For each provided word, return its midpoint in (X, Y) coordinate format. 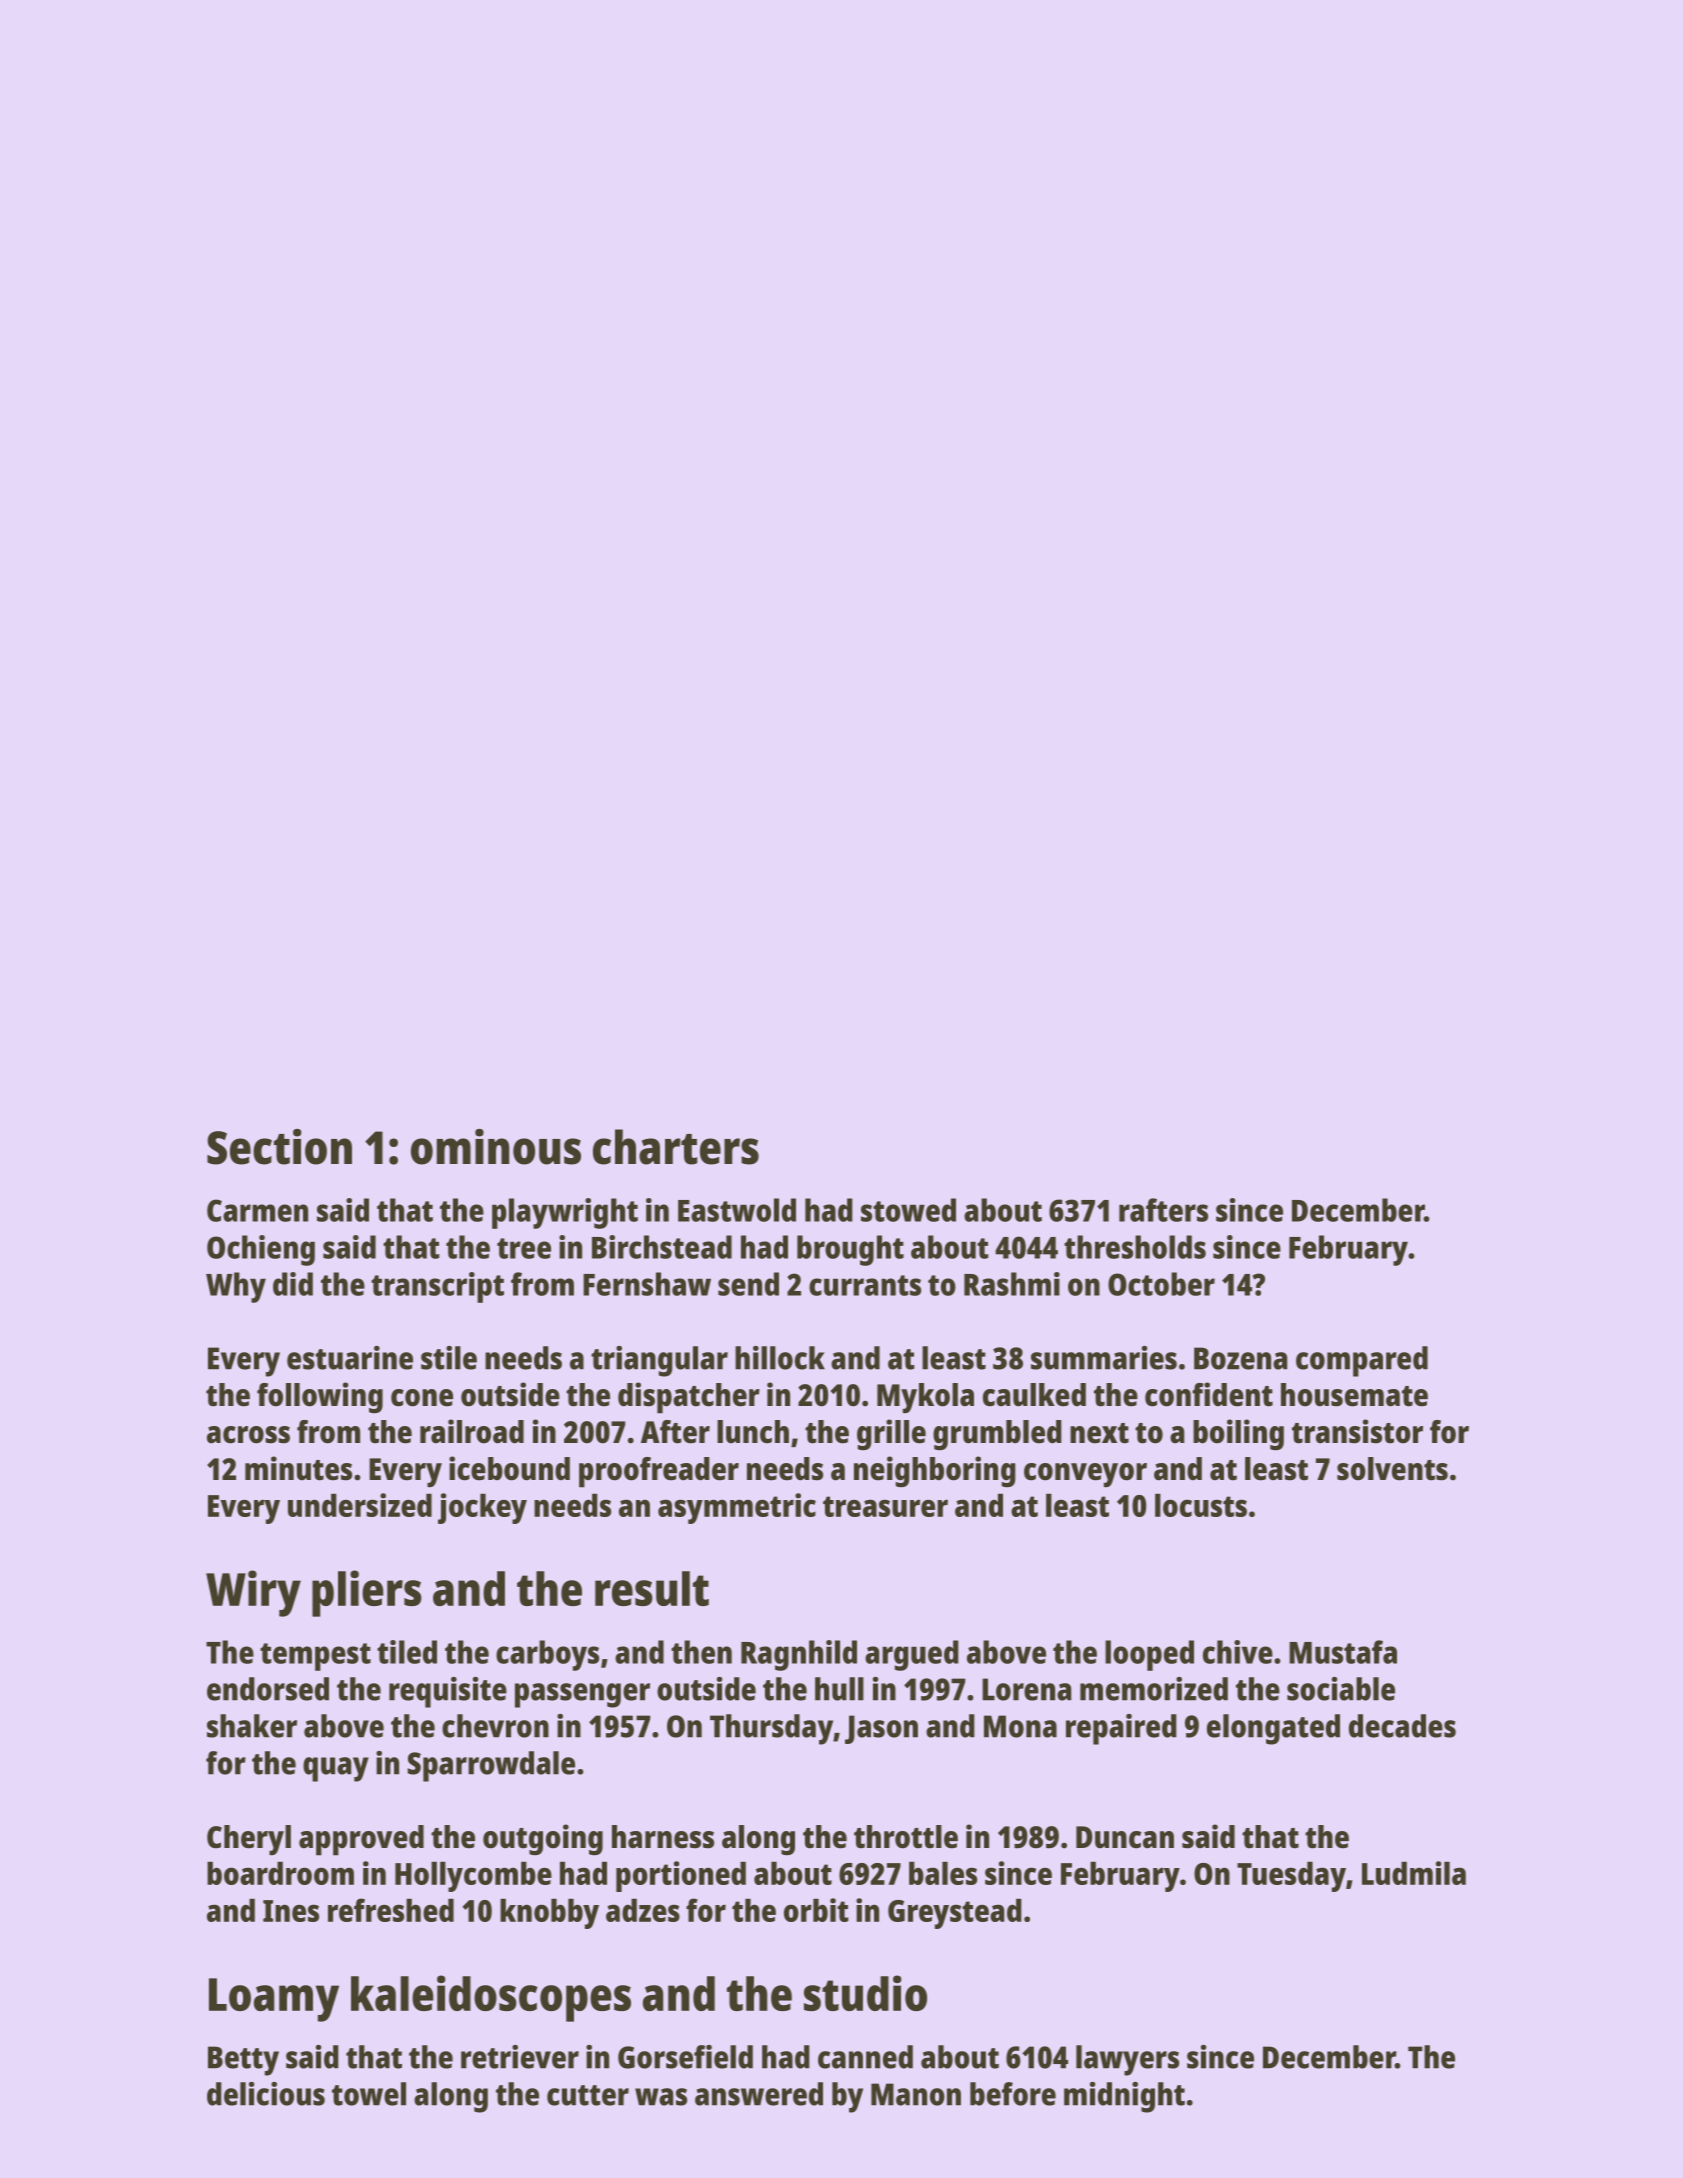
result (652, 1588)
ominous (496, 1147)
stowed (908, 1210)
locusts (1201, 1505)
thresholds (1135, 1247)
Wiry (253, 1593)
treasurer (885, 1506)
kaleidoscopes (491, 1998)
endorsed (268, 1689)
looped (1149, 1655)
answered (759, 2094)
